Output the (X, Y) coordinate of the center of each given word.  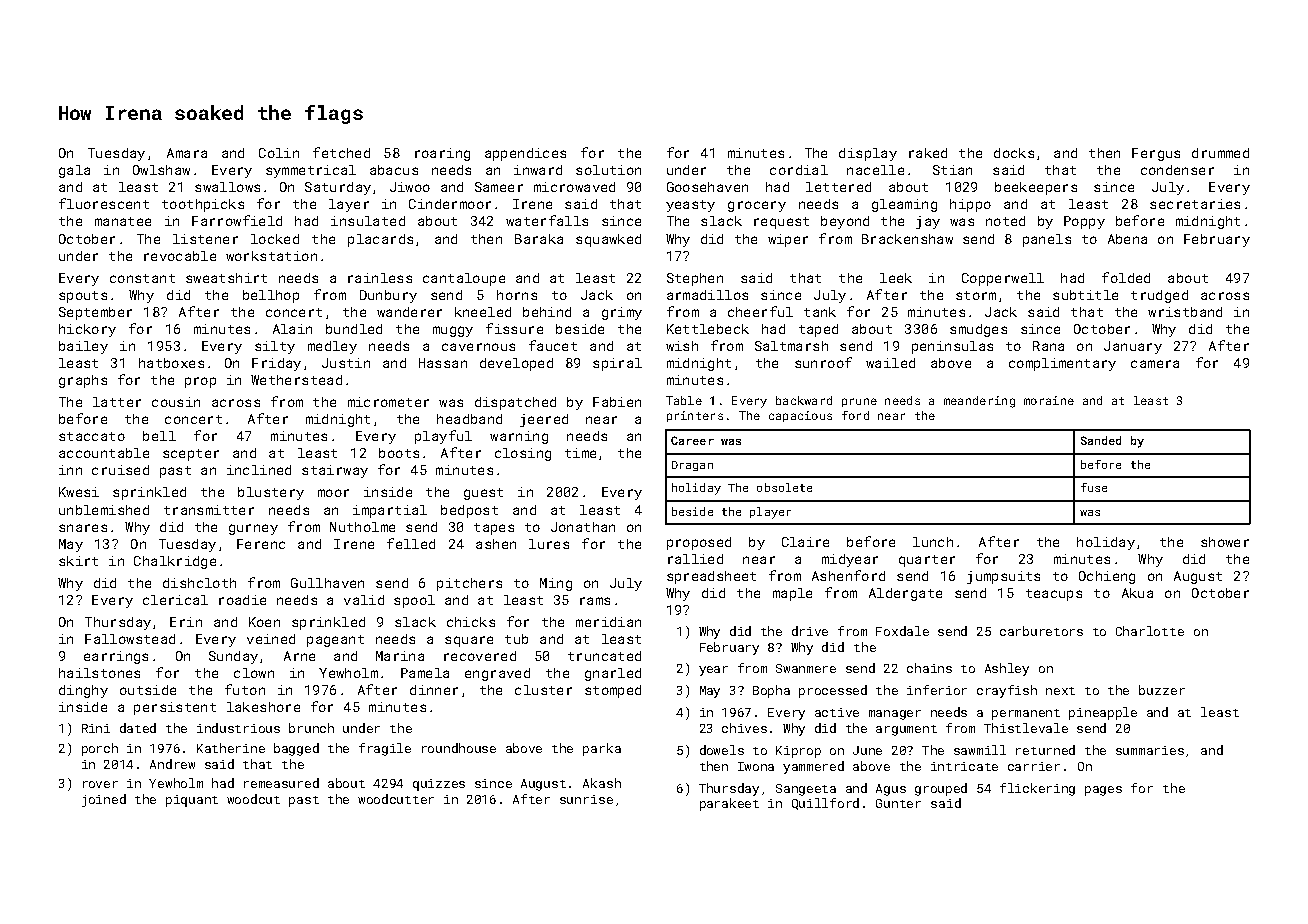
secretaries (1195, 204)
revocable (180, 256)
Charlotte (1150, 631)
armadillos (707, 295)
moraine (1049, 400)
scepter (191, 455)
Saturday (338, 188)
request (781, 223)
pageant (335, 641)
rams (595, 601)
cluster (543, 690)
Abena (1127, 239)
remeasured (281, 783)
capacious (800, 416)
